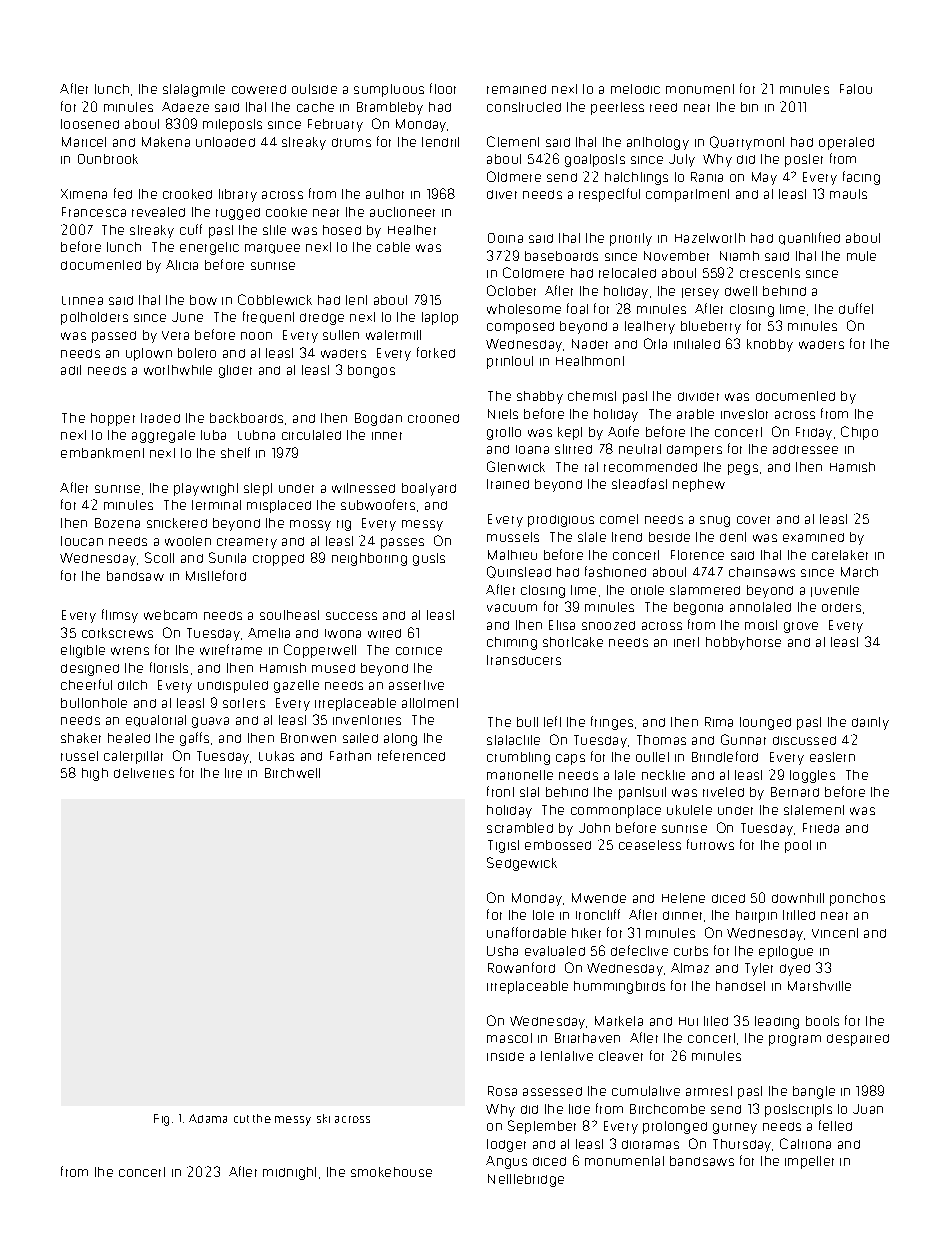  Describe the element at coordinates (323, 1118) in the image. I see `ski` at that location.
